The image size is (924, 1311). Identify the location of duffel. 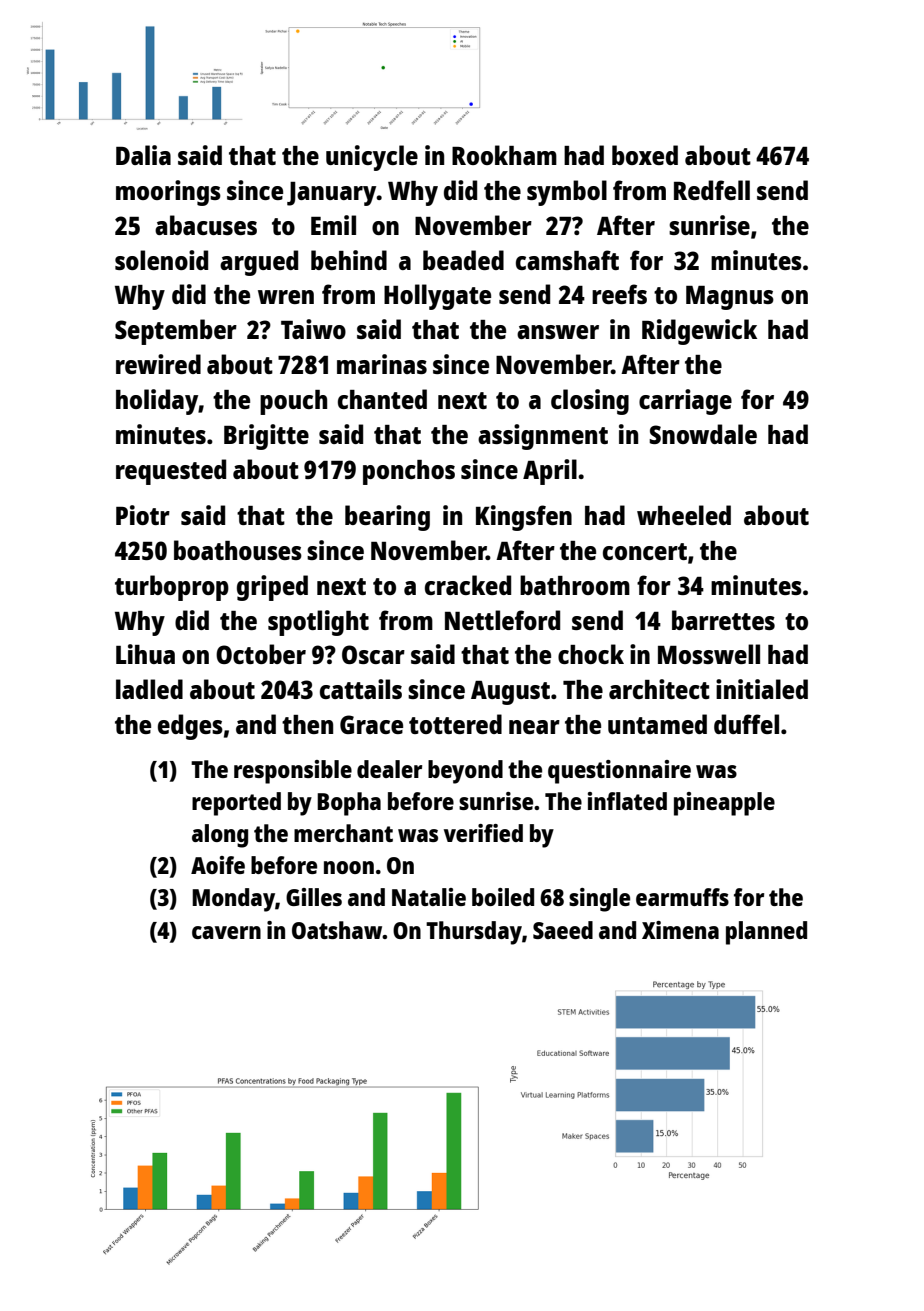
(746, 724).
